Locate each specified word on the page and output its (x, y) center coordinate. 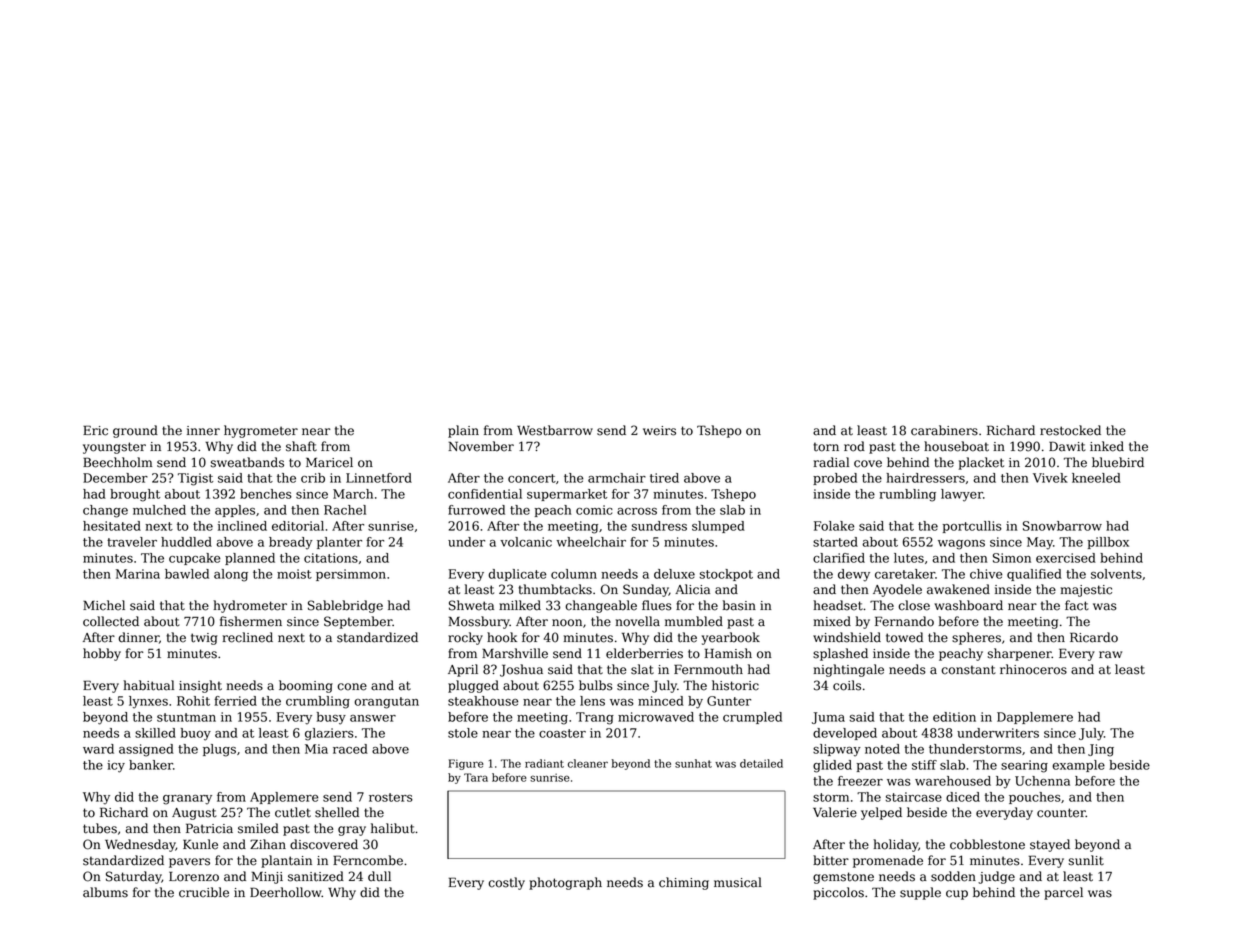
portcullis (972, 527)
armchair (617, 478)
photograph (565, 883)
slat (642, 669)
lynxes (148, 702)
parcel (1063, 893)
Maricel (329, 462)
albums (105, 892)
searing (1024, 766)
